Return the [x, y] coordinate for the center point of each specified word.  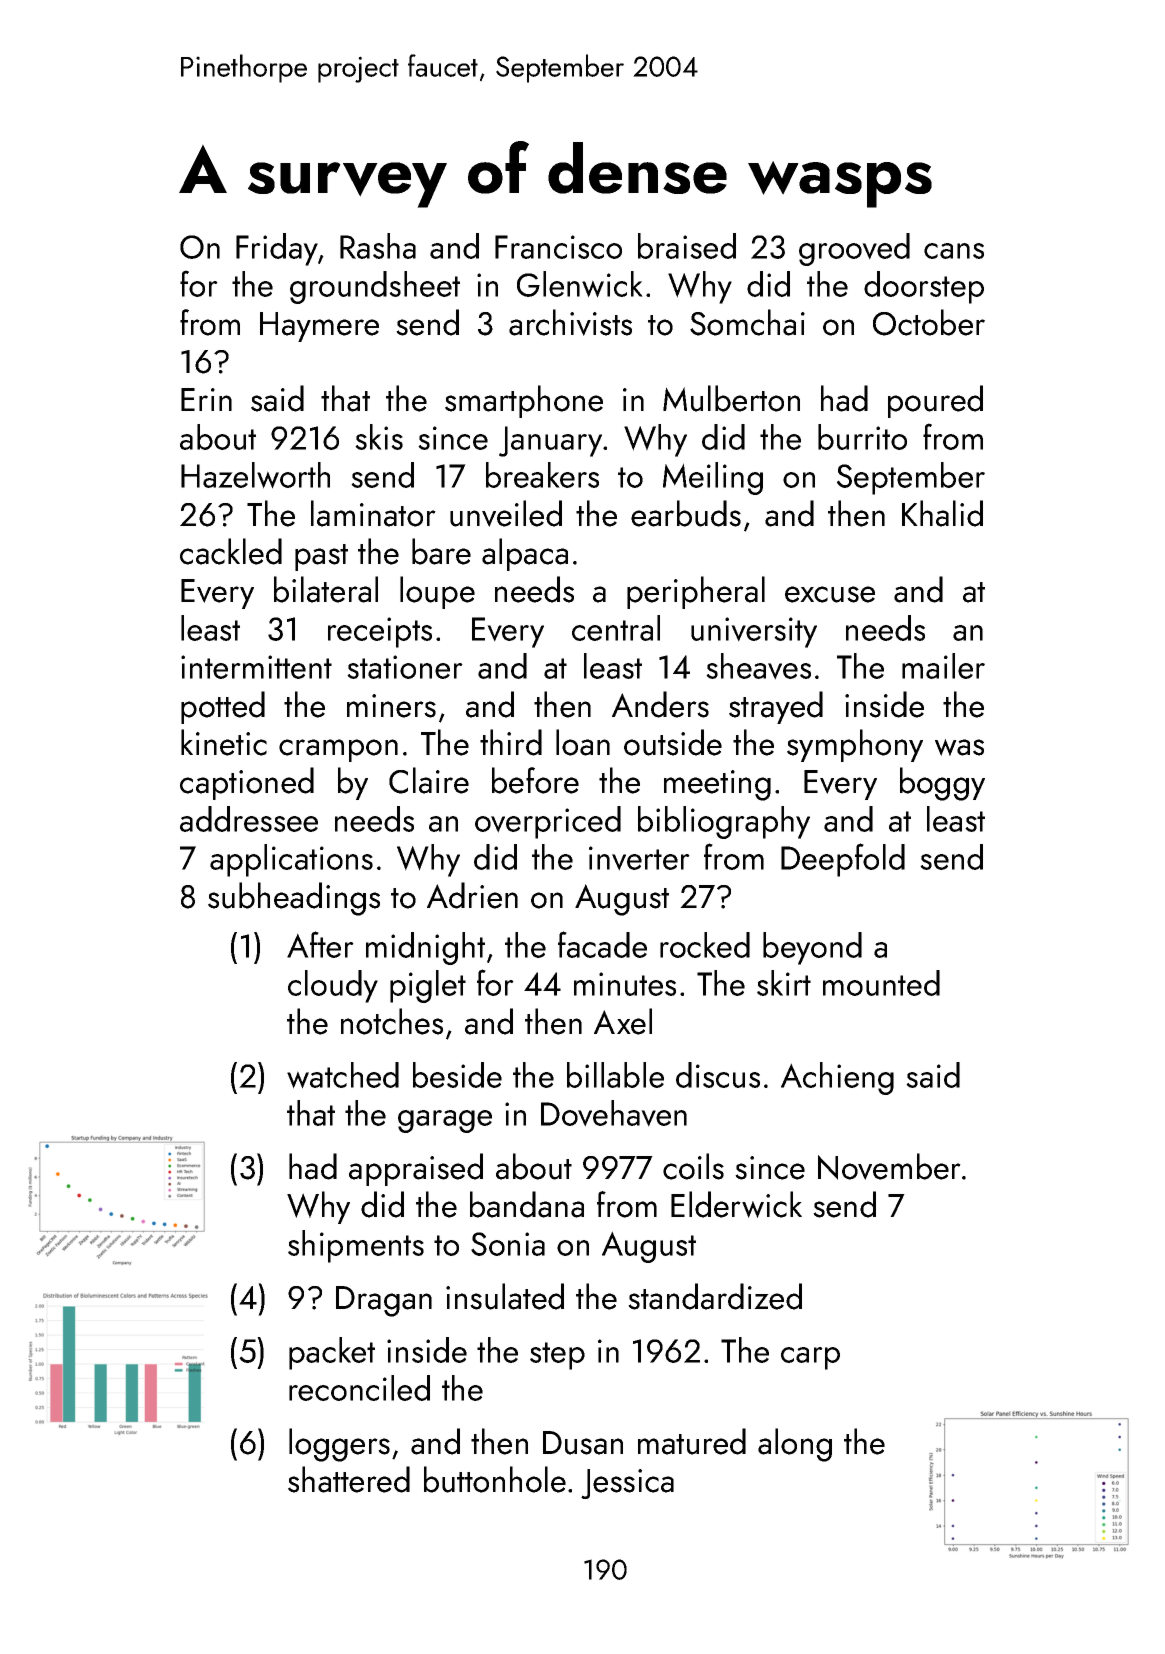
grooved [854, 249]
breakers [542, 475]
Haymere [319, 327]
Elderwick [736, 1204]
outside [673, 742]
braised [687, 246]
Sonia [508, 1244]
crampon [338, 750]
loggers [339, 1445]
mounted [881, 983]
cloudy [333, 986]
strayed [776, 707]
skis [379, 437]
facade [602, 944]
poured [935, 401]
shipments [356, 1246]
